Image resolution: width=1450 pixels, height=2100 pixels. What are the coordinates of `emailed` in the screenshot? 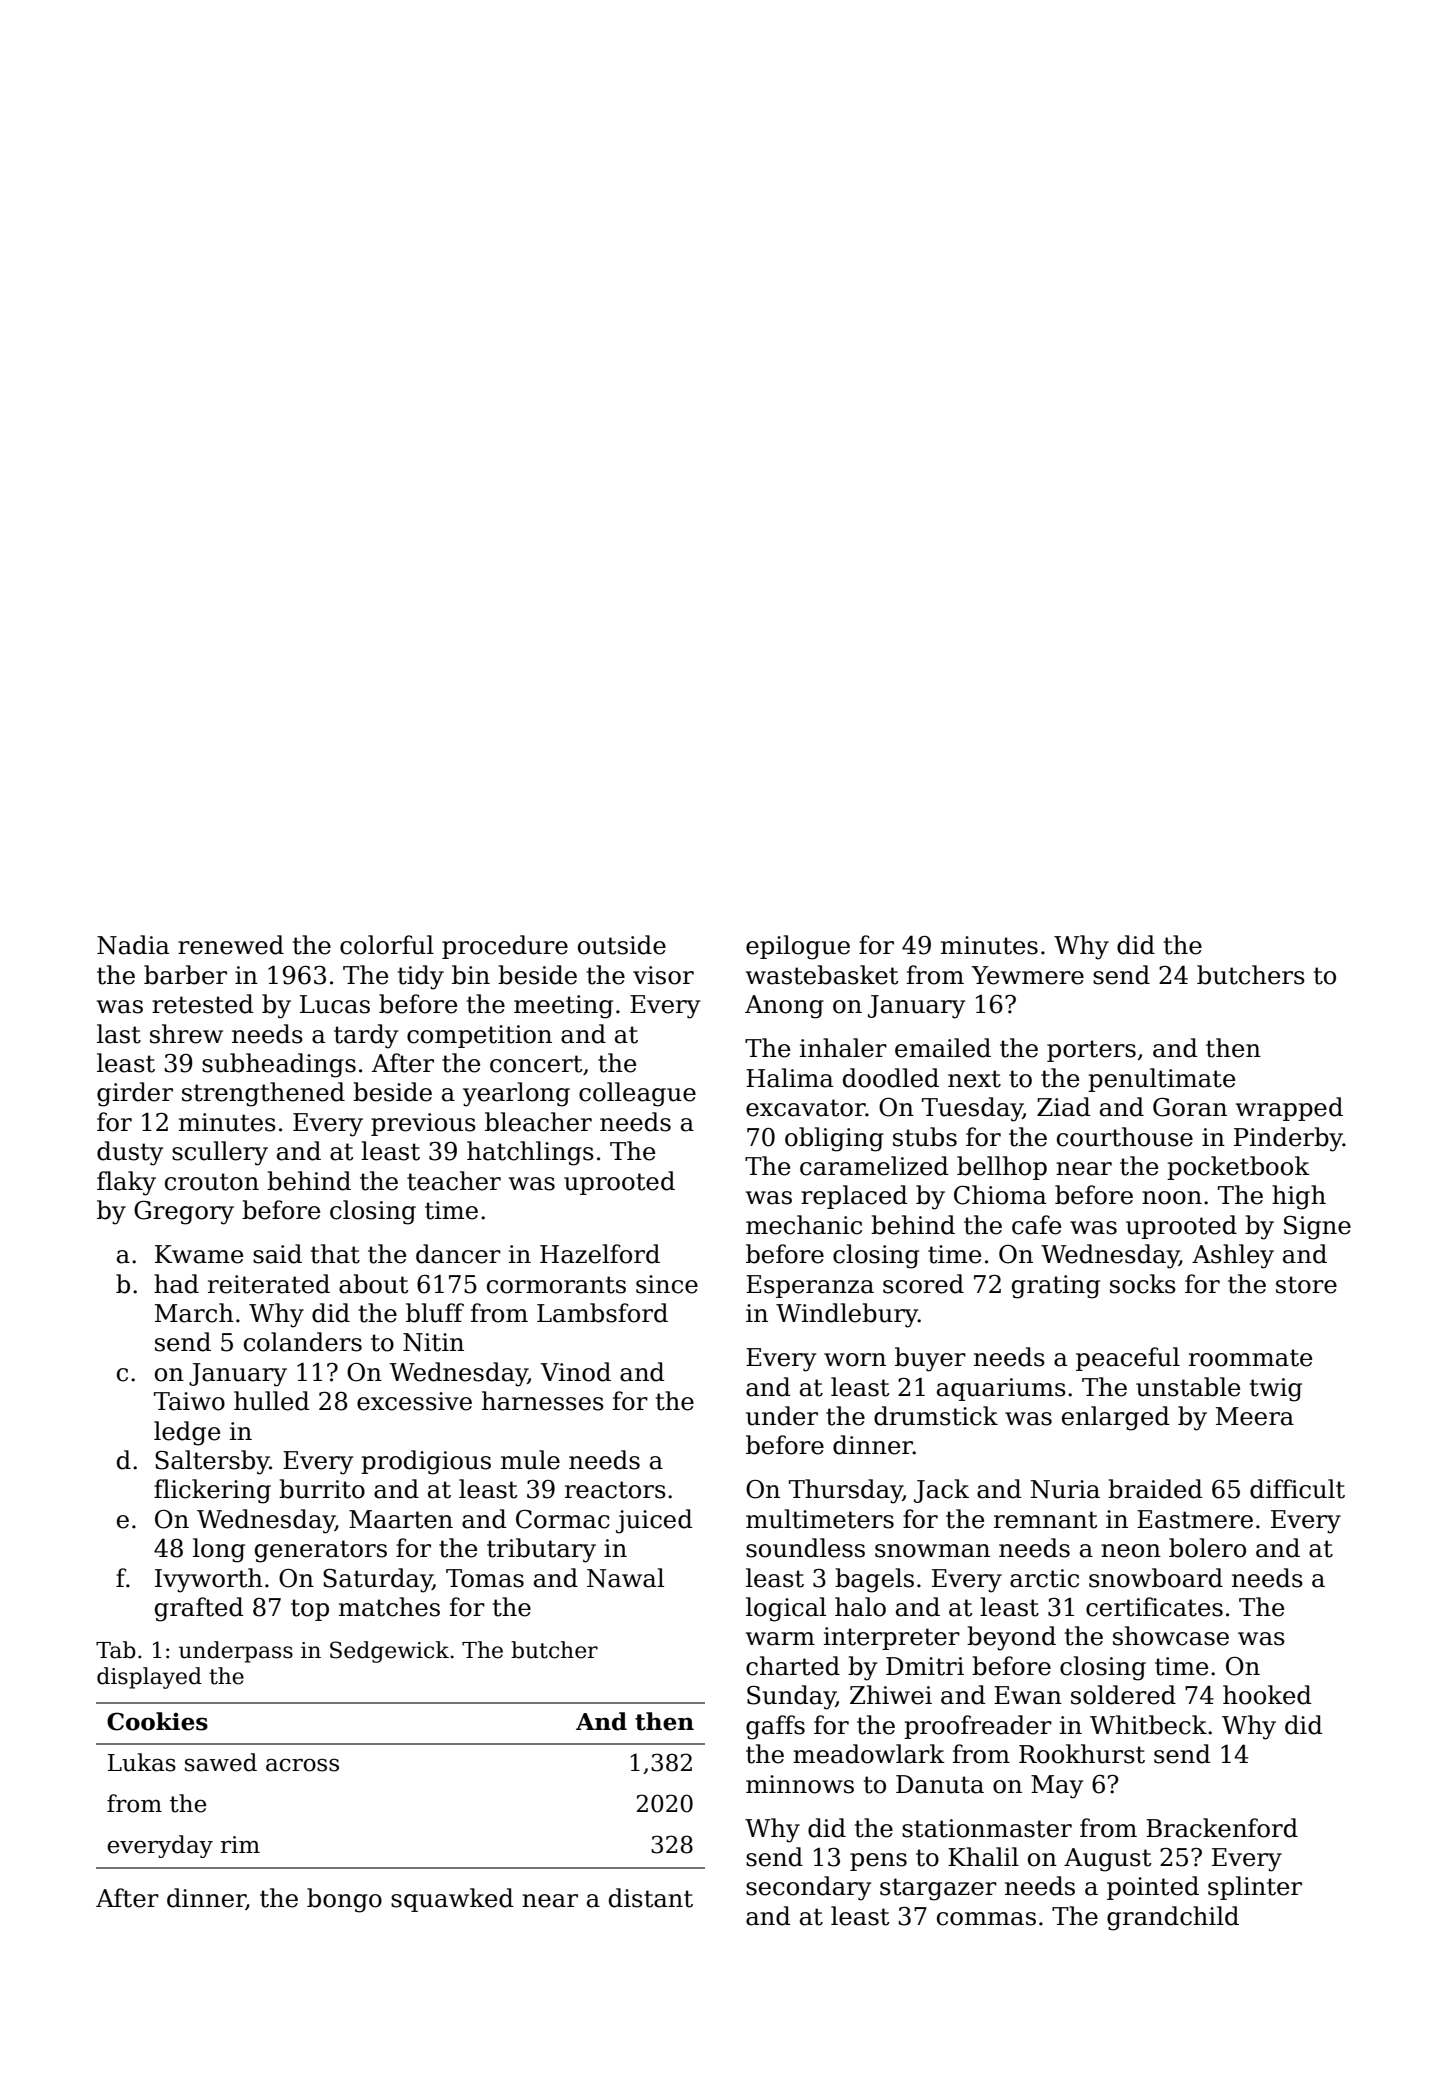 It's located at (943, 1048).
